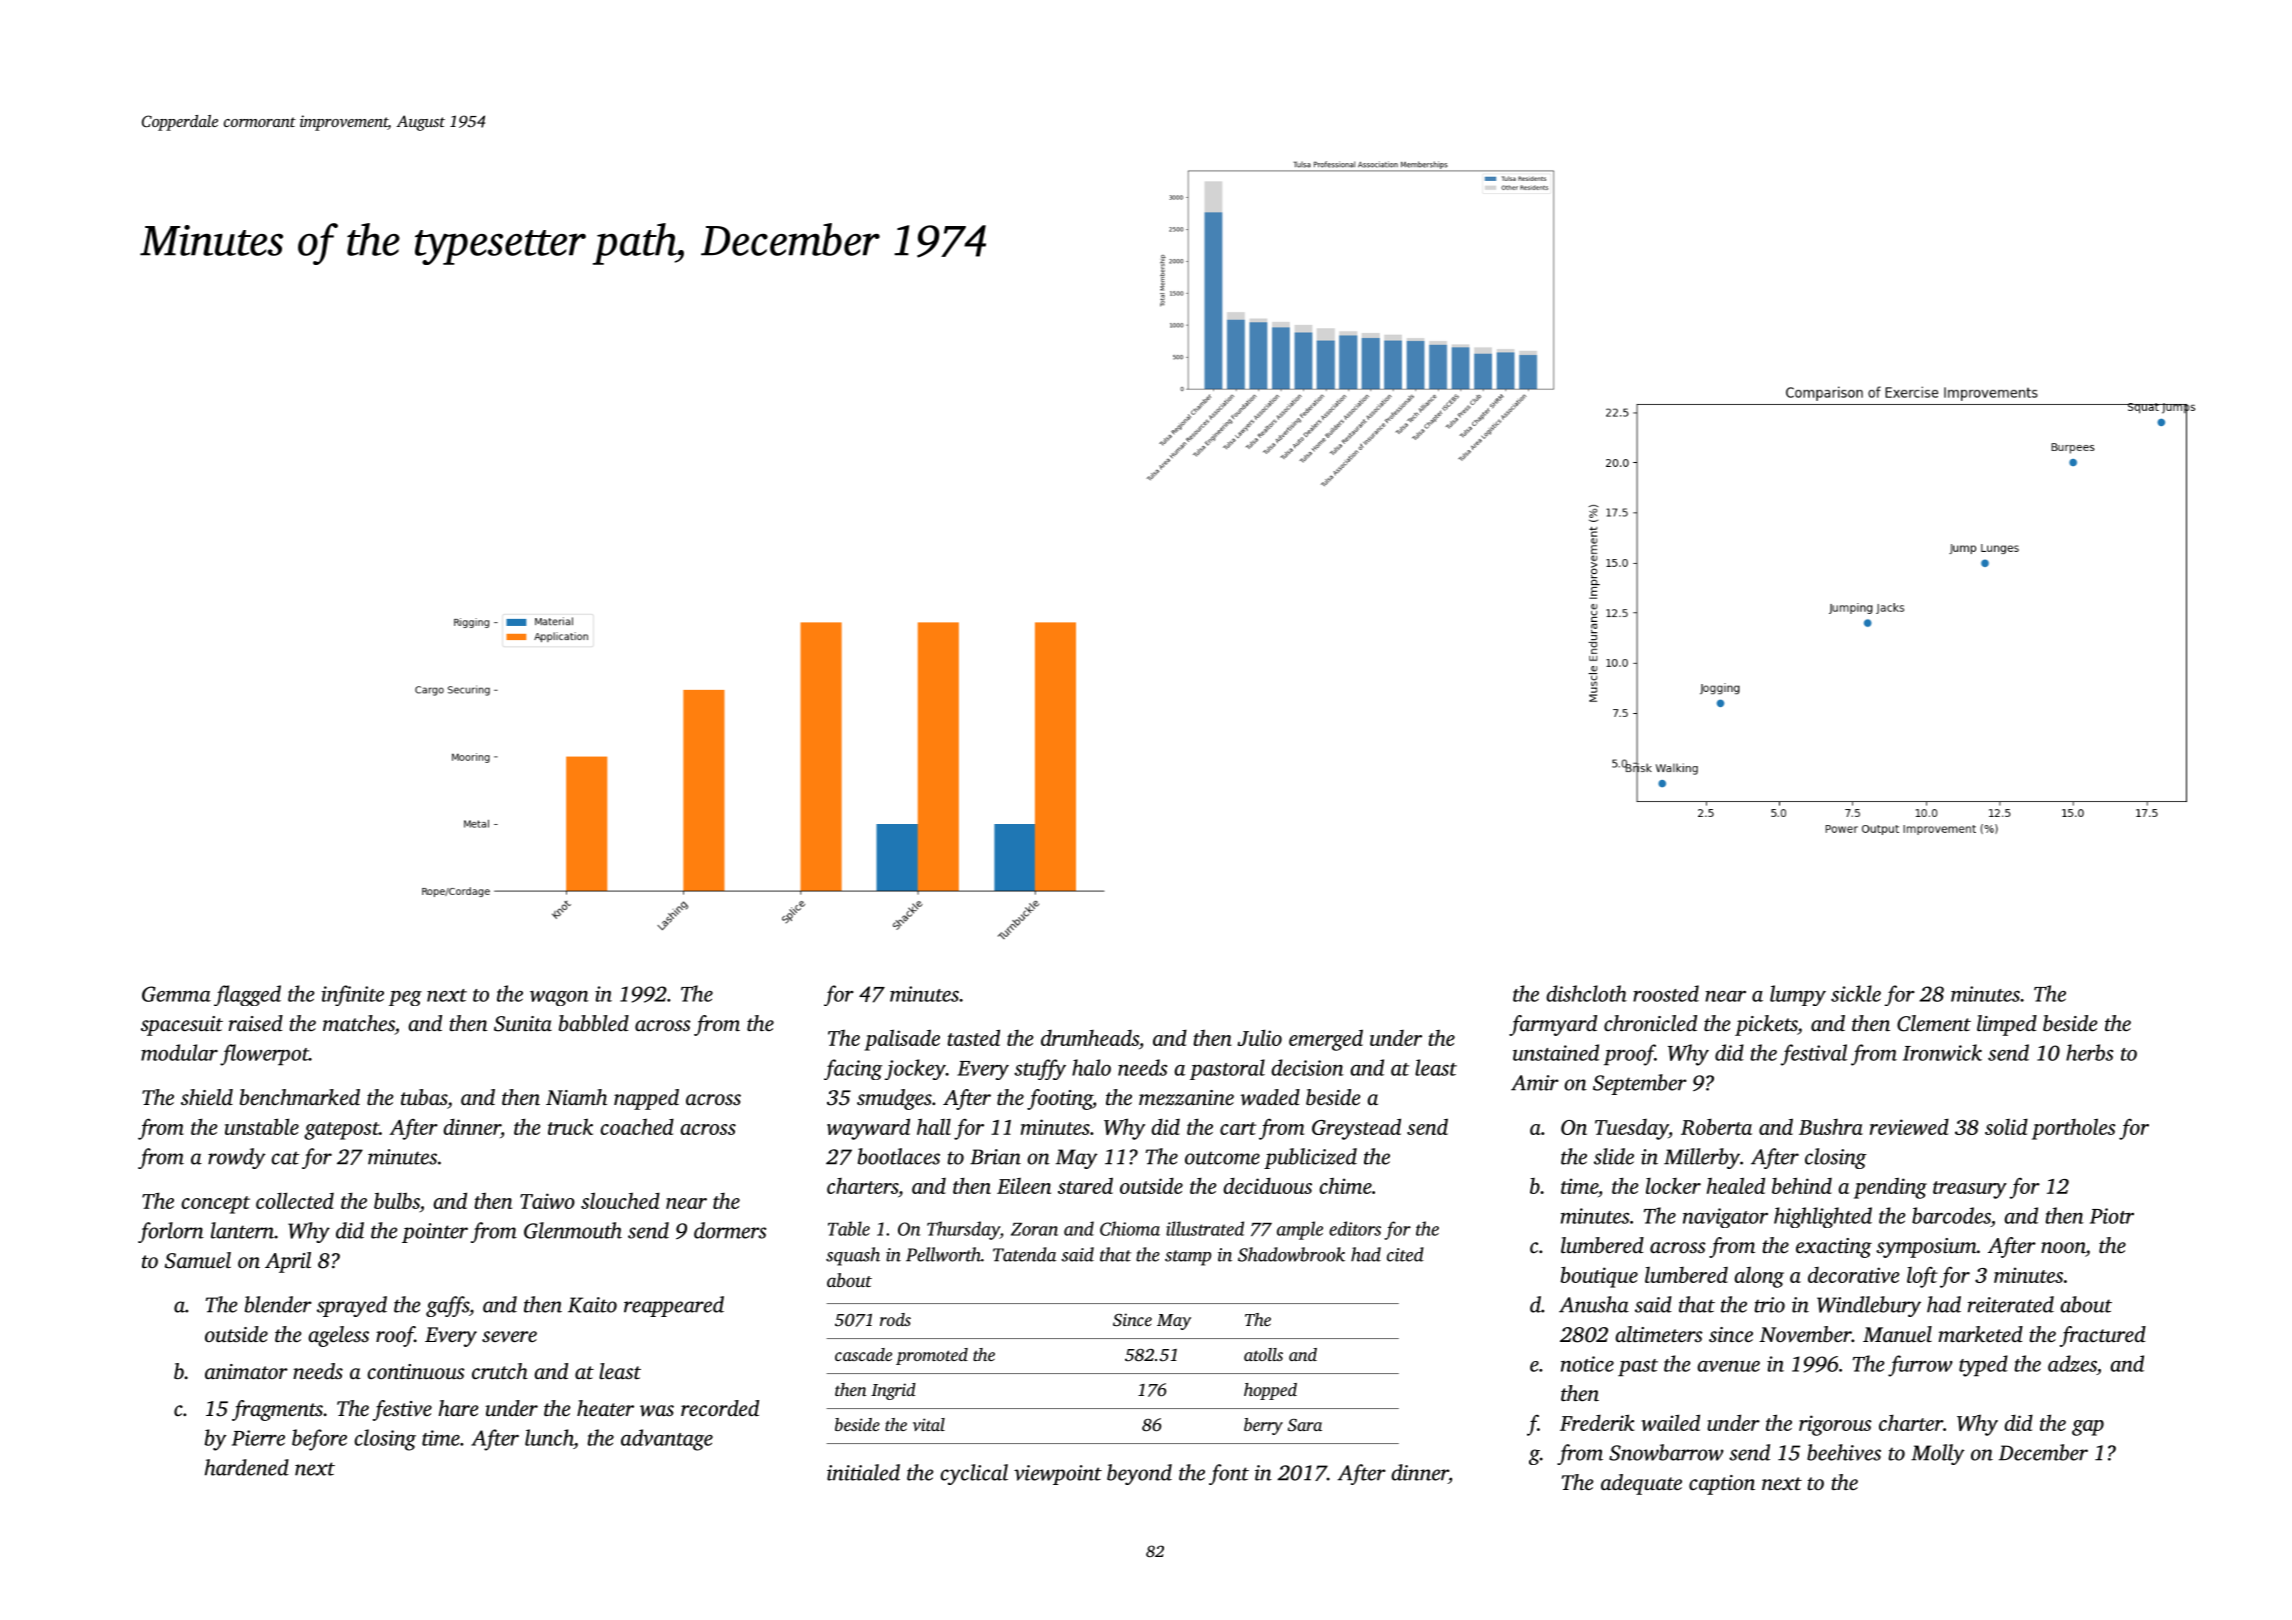  Describe the element at coordinates (1890, 1188) in the page. I see `pending` at that location.
